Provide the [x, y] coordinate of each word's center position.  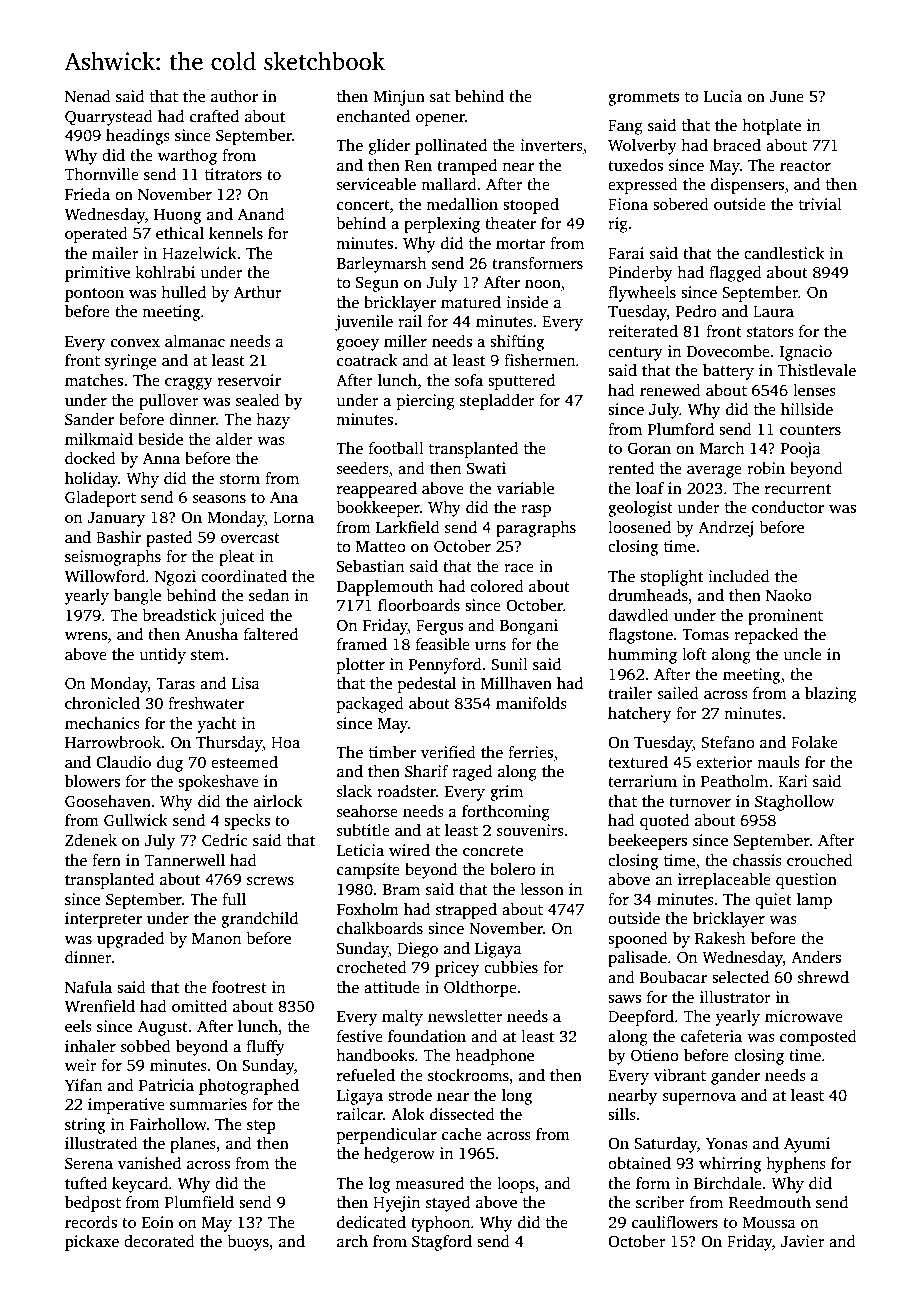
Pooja [801, 450]
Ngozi [175, 578]
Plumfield [199, 1202]
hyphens [796, 1165]
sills [622, 1114]
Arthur [257, 292]
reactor [805, 166]
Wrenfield [100, 1006]
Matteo [381, 546]
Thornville [102, 174]
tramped [467, 167]
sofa [469, 380]
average [714, 472]
